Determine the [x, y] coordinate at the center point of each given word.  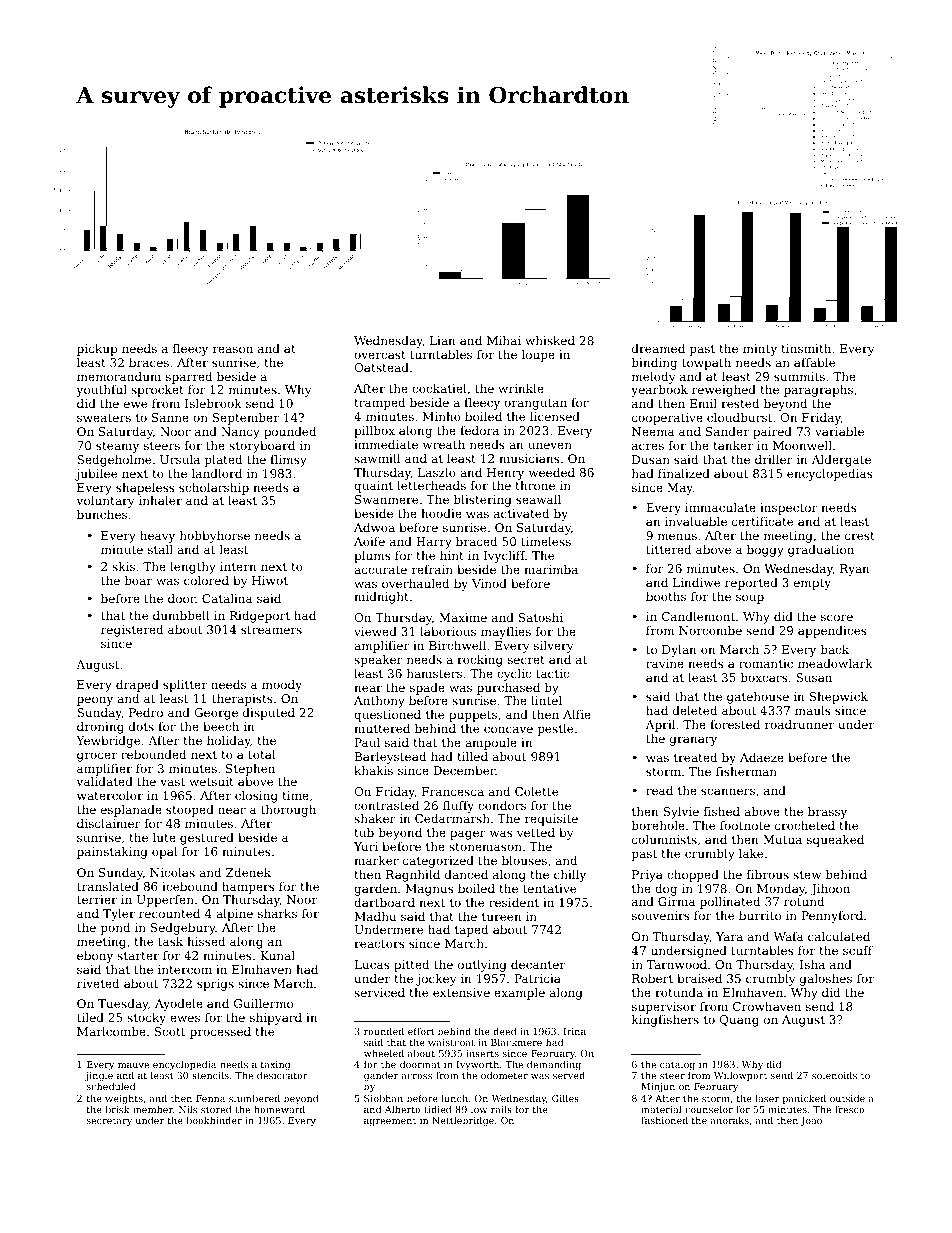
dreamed [658, 348]
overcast [380, 355]
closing [256, 797]
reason [233, 349]
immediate [386, 444]
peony [95, 701]
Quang [739, 1021]
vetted [536, 832]
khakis [373, 770]
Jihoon [830, 890]
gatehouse [758, 698]
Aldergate [841, 461]
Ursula [180, 459]
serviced [379, 992]
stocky [146, 1019]
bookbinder [214, 1120]
